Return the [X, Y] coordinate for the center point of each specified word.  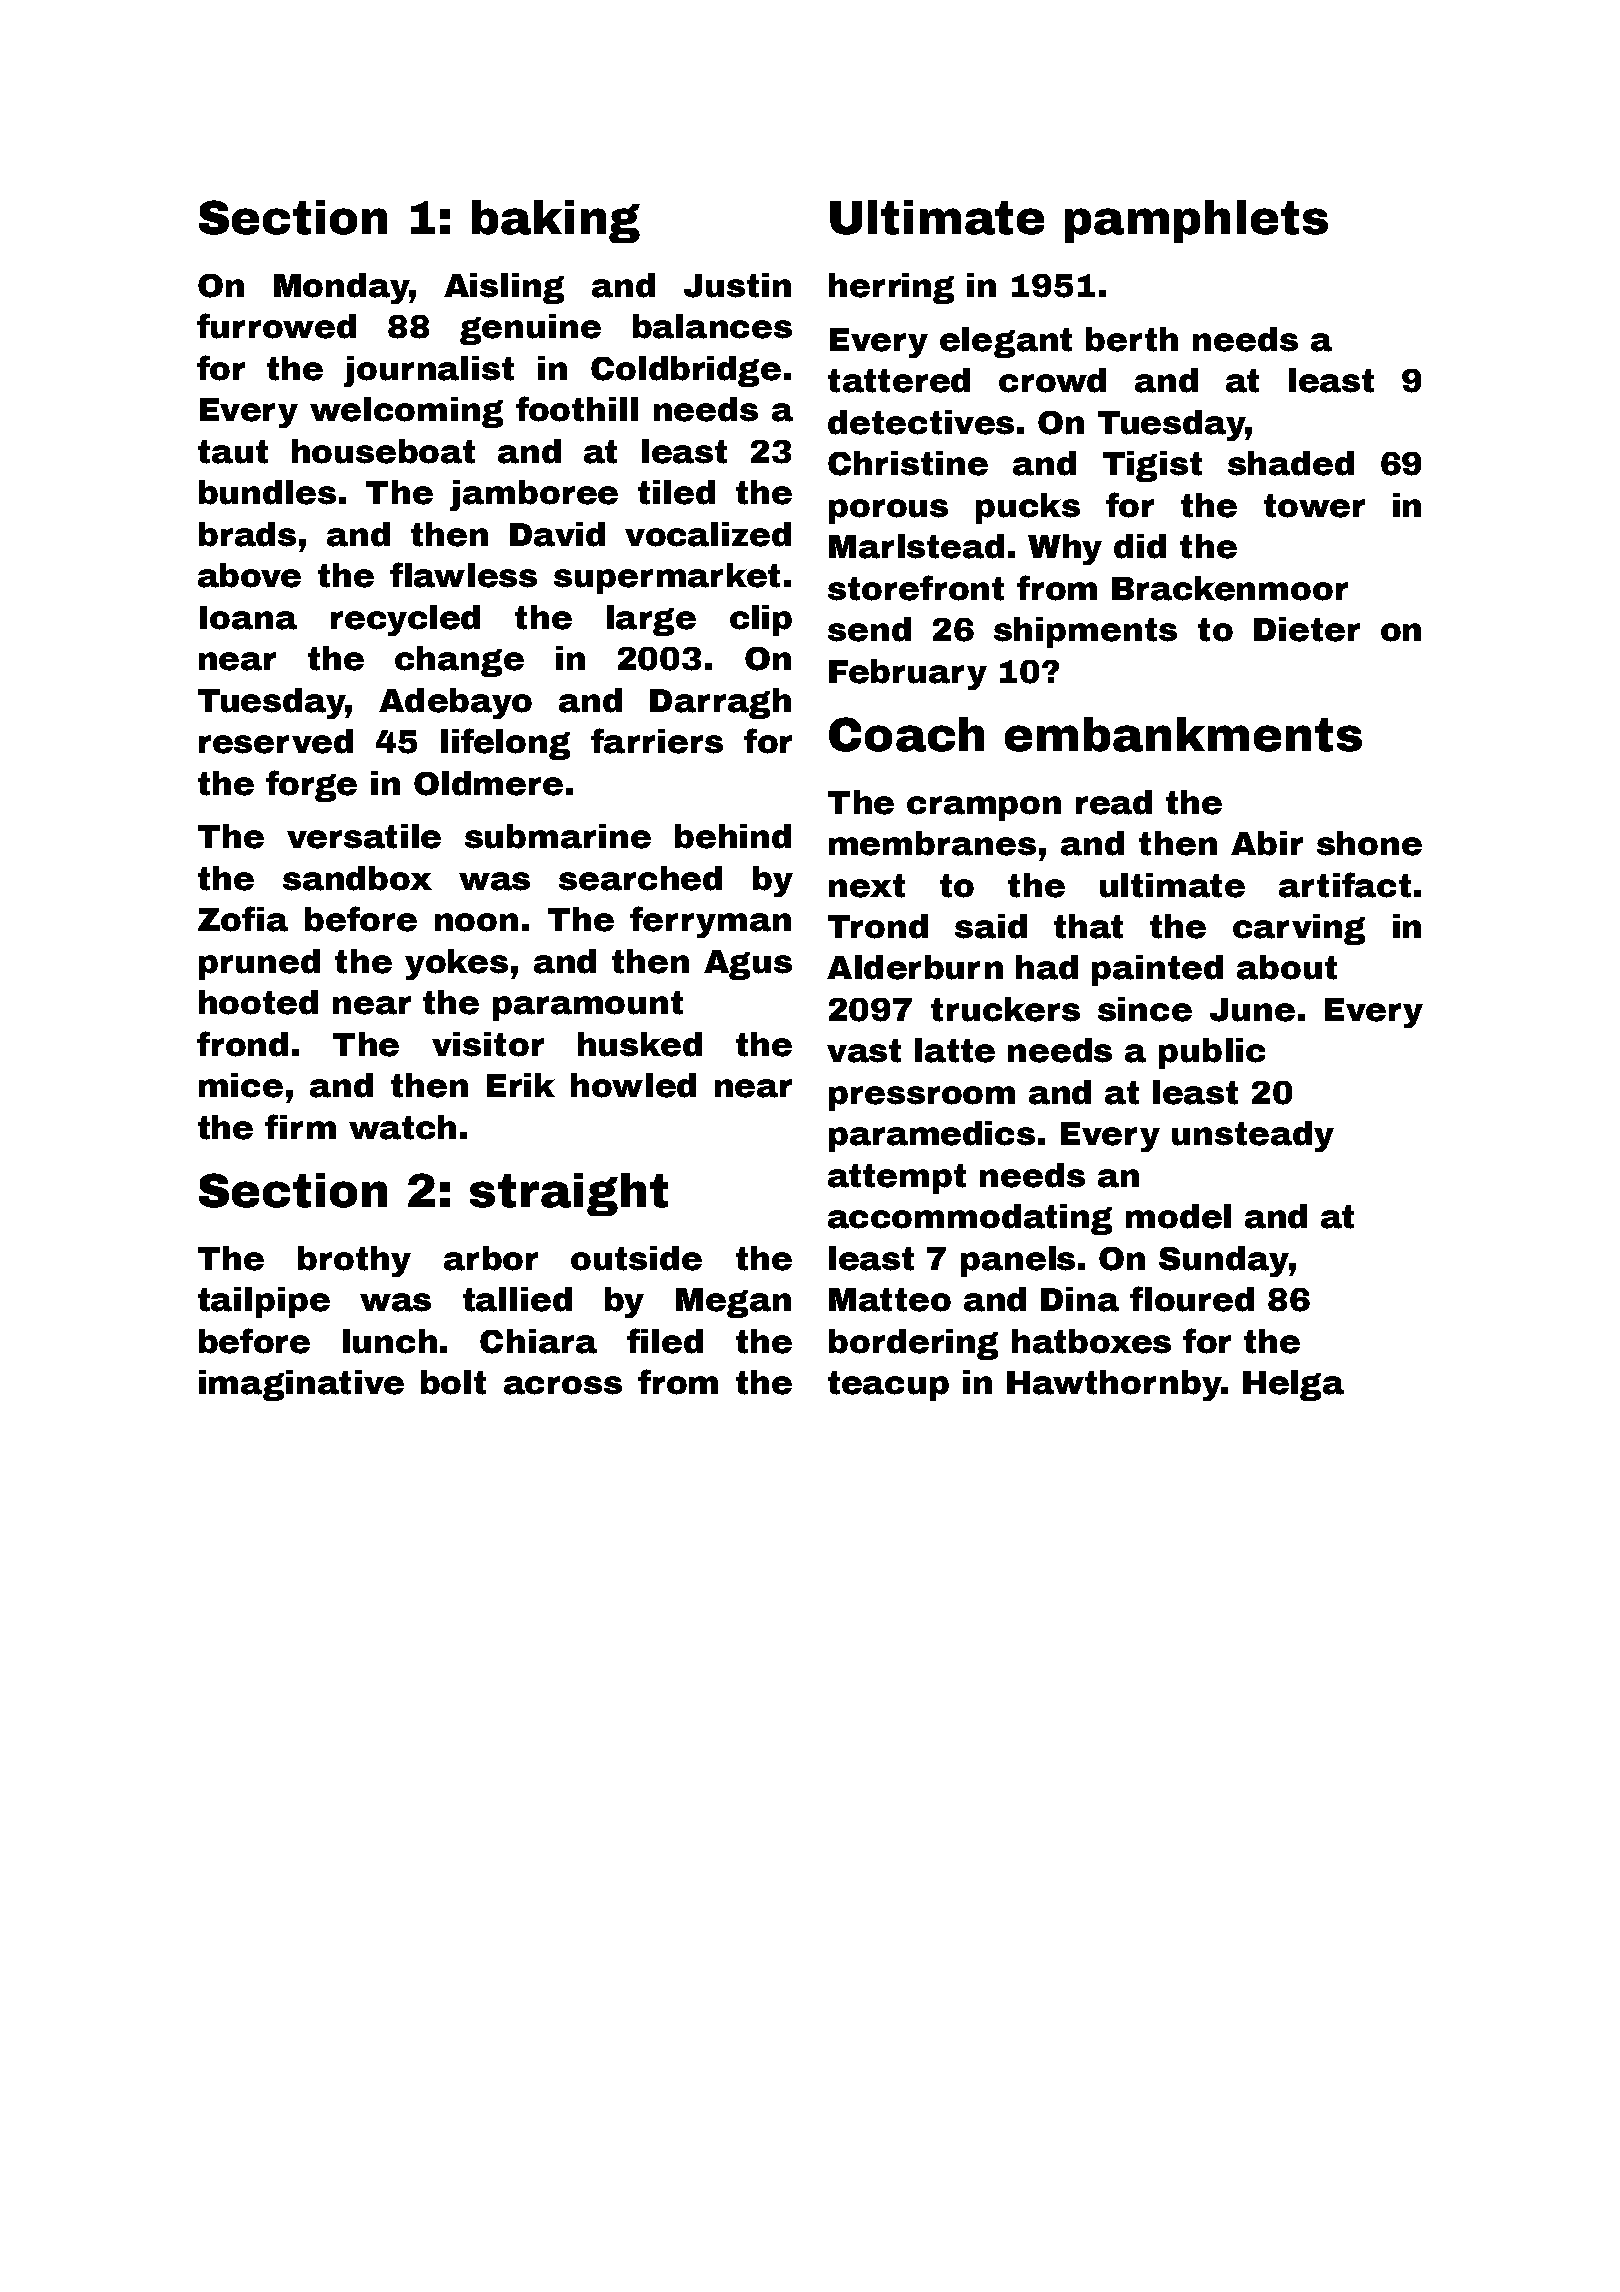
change [459, 661]
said [991, 926]
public [1212, 1053]
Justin [737, 285]
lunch [390, 1341]
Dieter [1307, 629]
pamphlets [1196, 221]
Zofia [243, 919]
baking [556, 221]
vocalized [708, 534]
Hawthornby [1114, 1385]
